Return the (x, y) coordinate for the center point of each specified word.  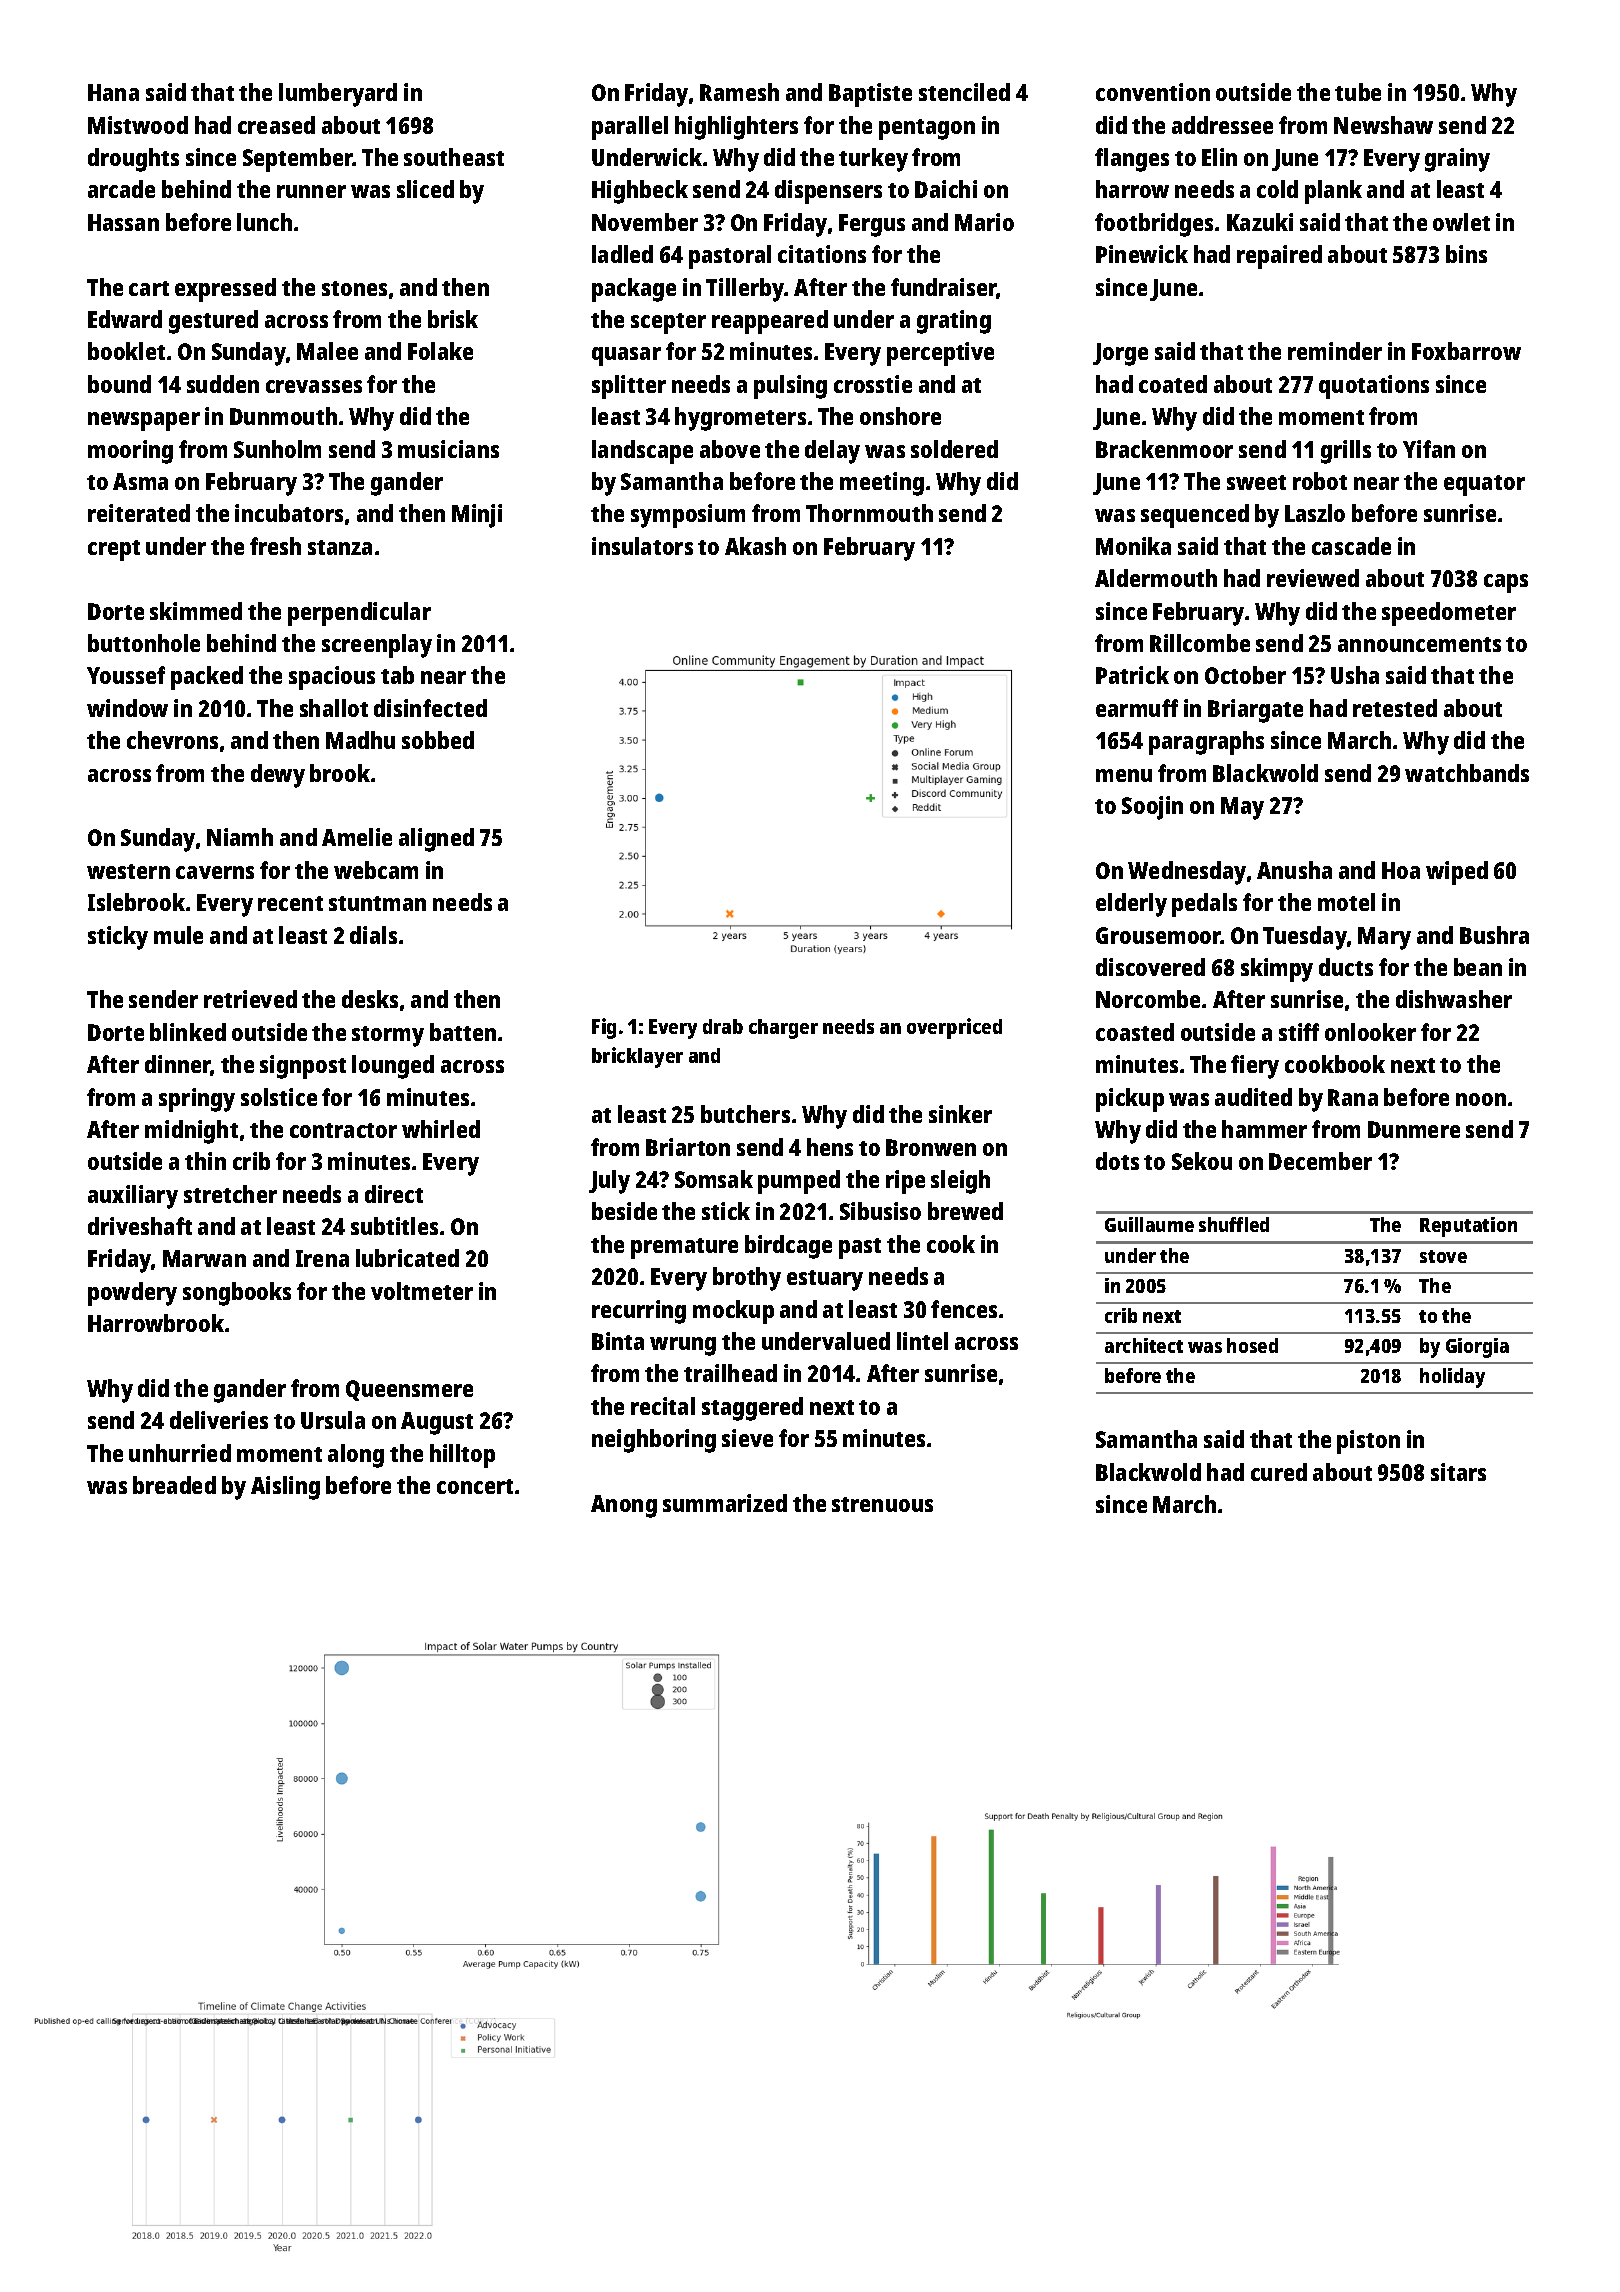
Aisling (285, 1488)
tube (1358, 92)
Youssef (126, 675)
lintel (922, 1341)
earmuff (1137, 708)
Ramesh (739, 92)
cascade (1351, 546)
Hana (113, 92)
